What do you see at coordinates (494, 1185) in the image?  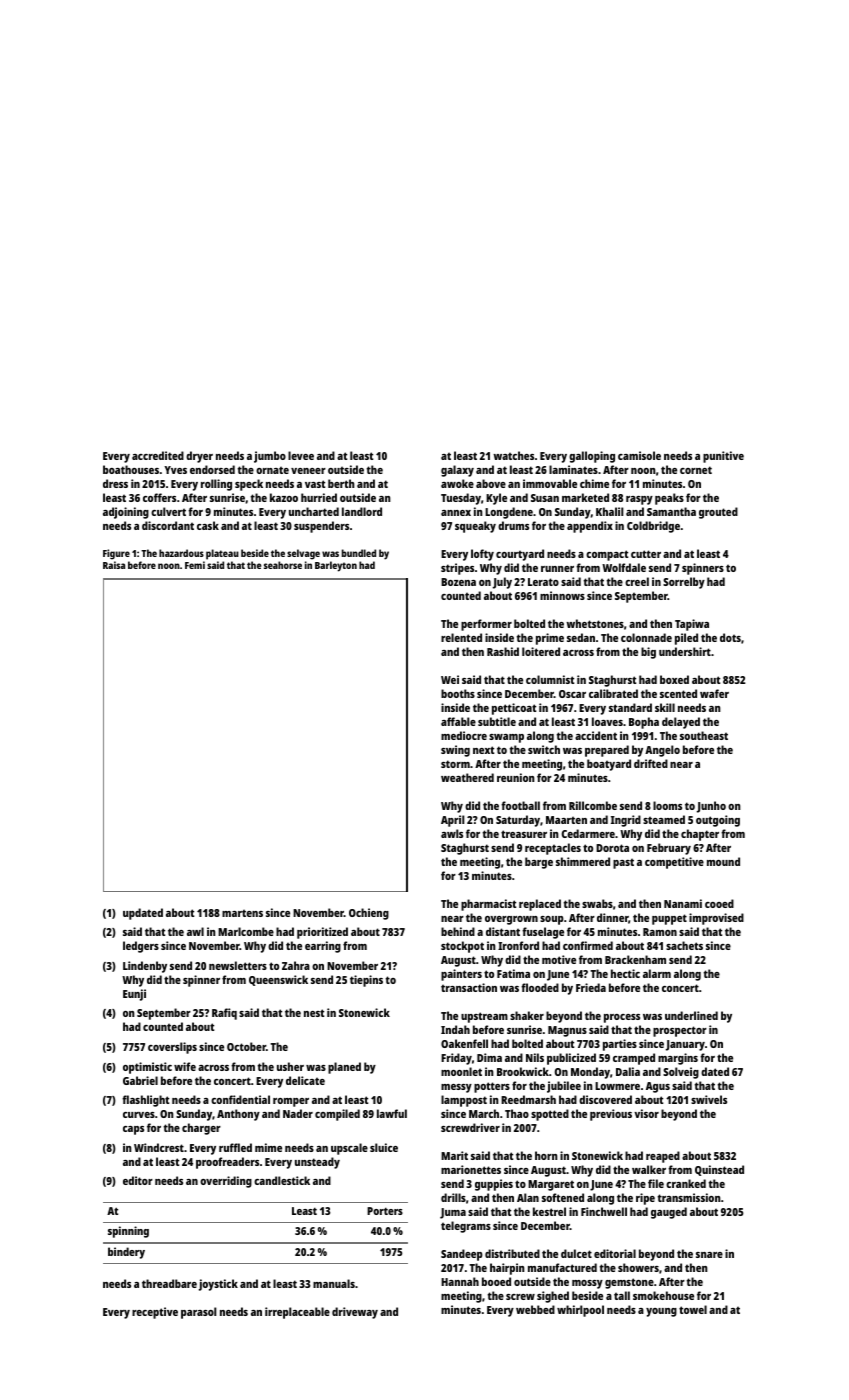 I see `guppies` at bounding box center [494, 1185].
